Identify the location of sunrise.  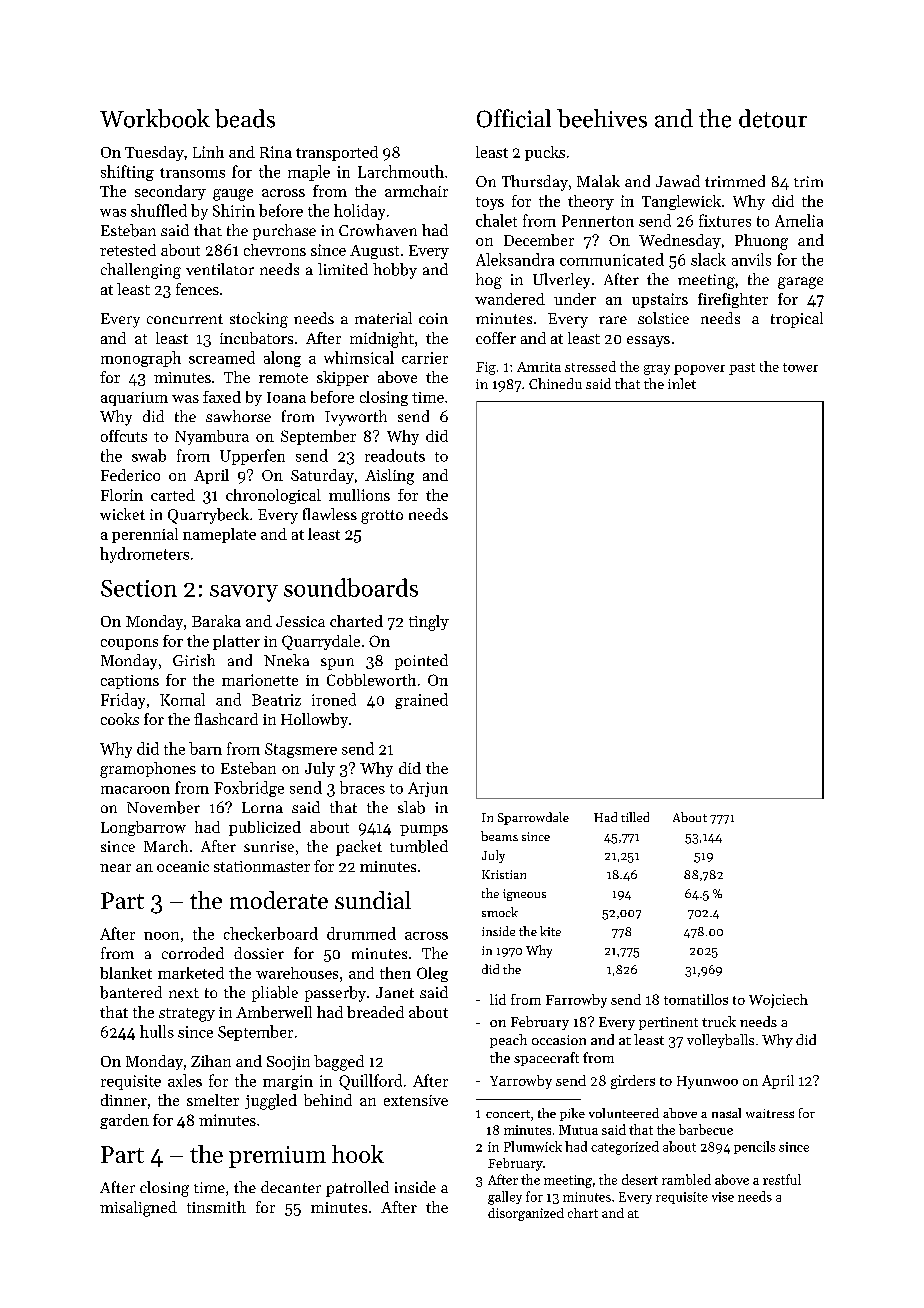
(269, 846).
